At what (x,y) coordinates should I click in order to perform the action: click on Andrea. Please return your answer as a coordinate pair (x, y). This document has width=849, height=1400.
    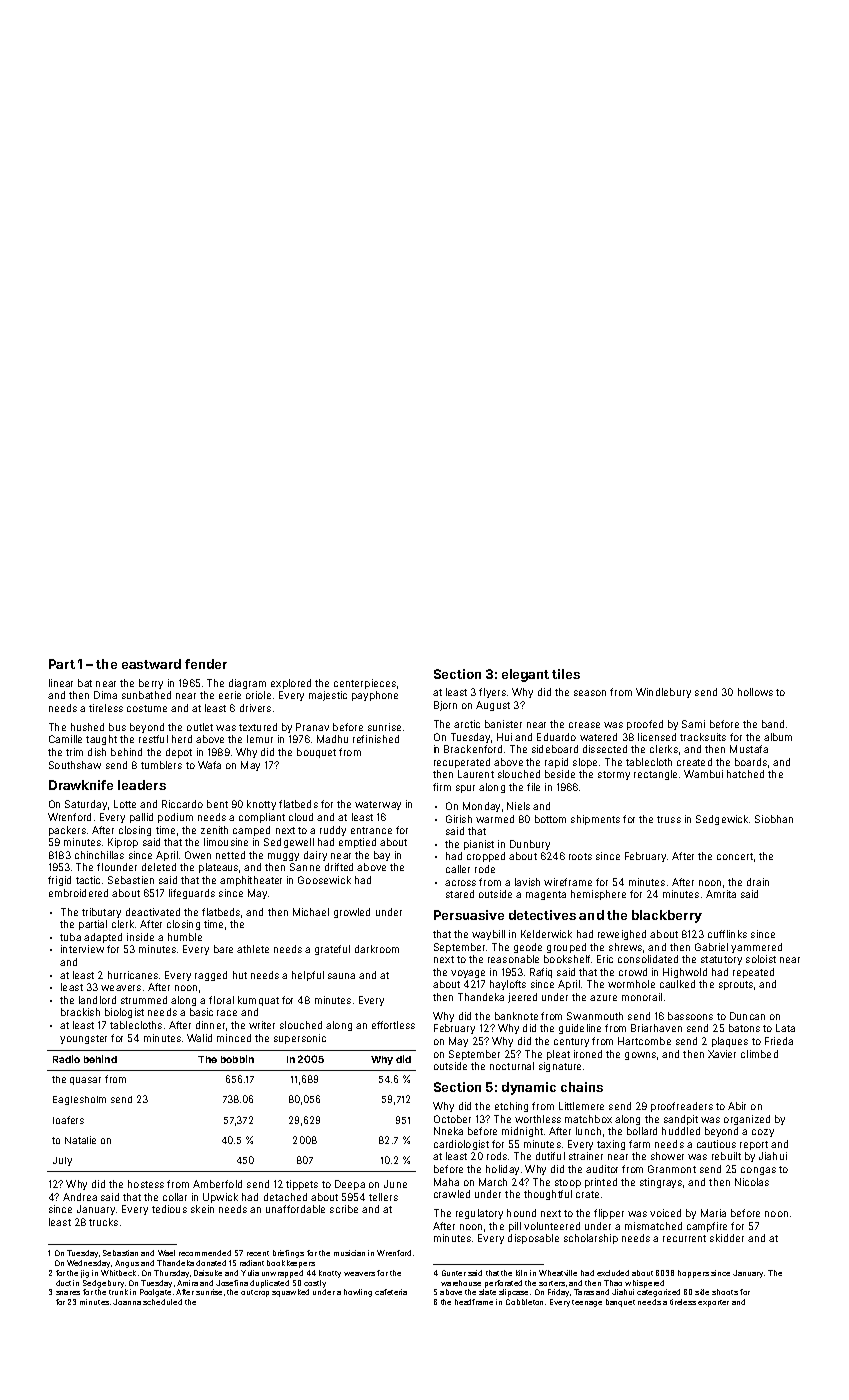
    Looking at the image, I should click on (80, 1197).
